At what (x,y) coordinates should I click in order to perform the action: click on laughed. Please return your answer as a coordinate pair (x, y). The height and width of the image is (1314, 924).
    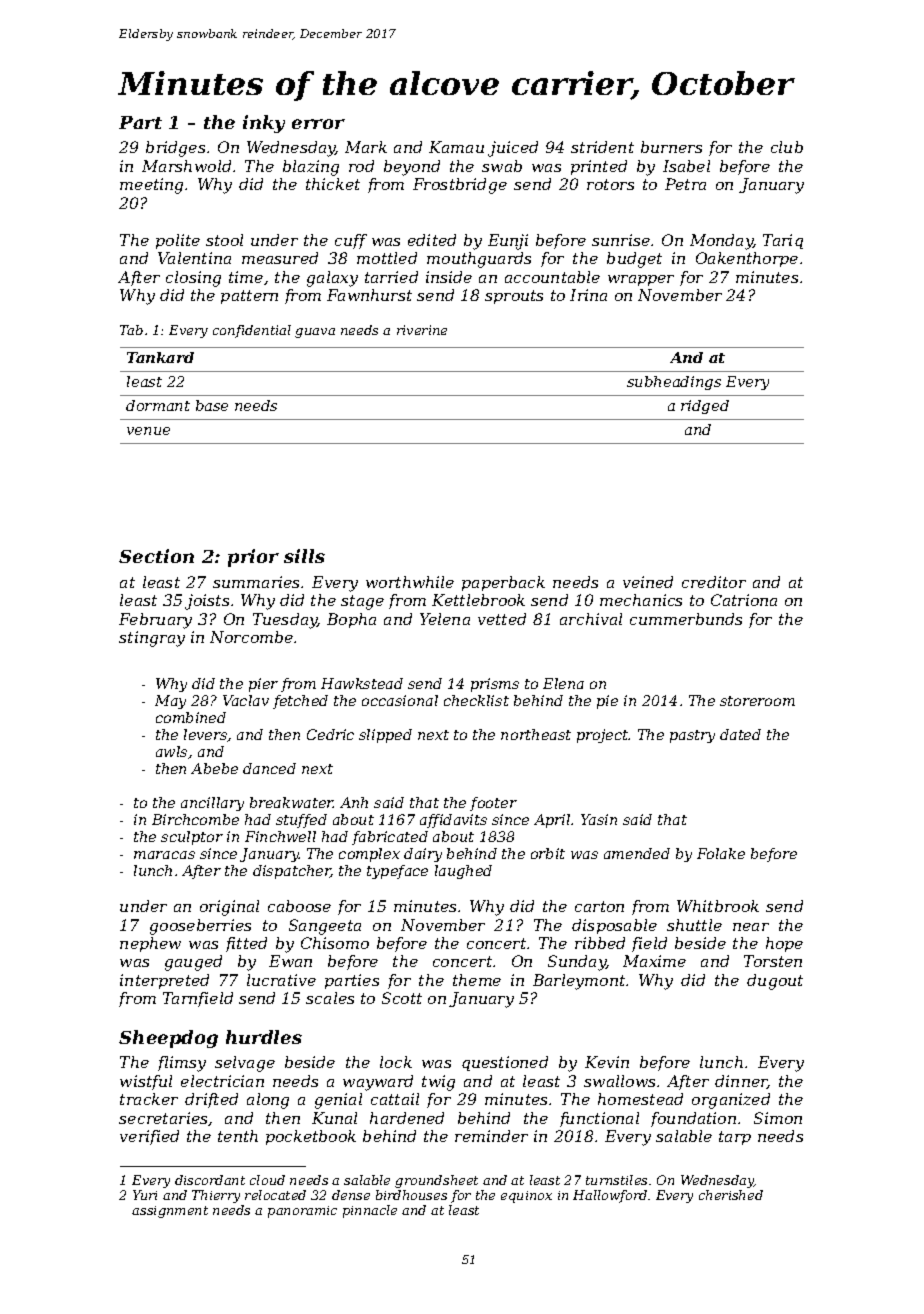
    Looking at the image, I should click on (463, 872).
